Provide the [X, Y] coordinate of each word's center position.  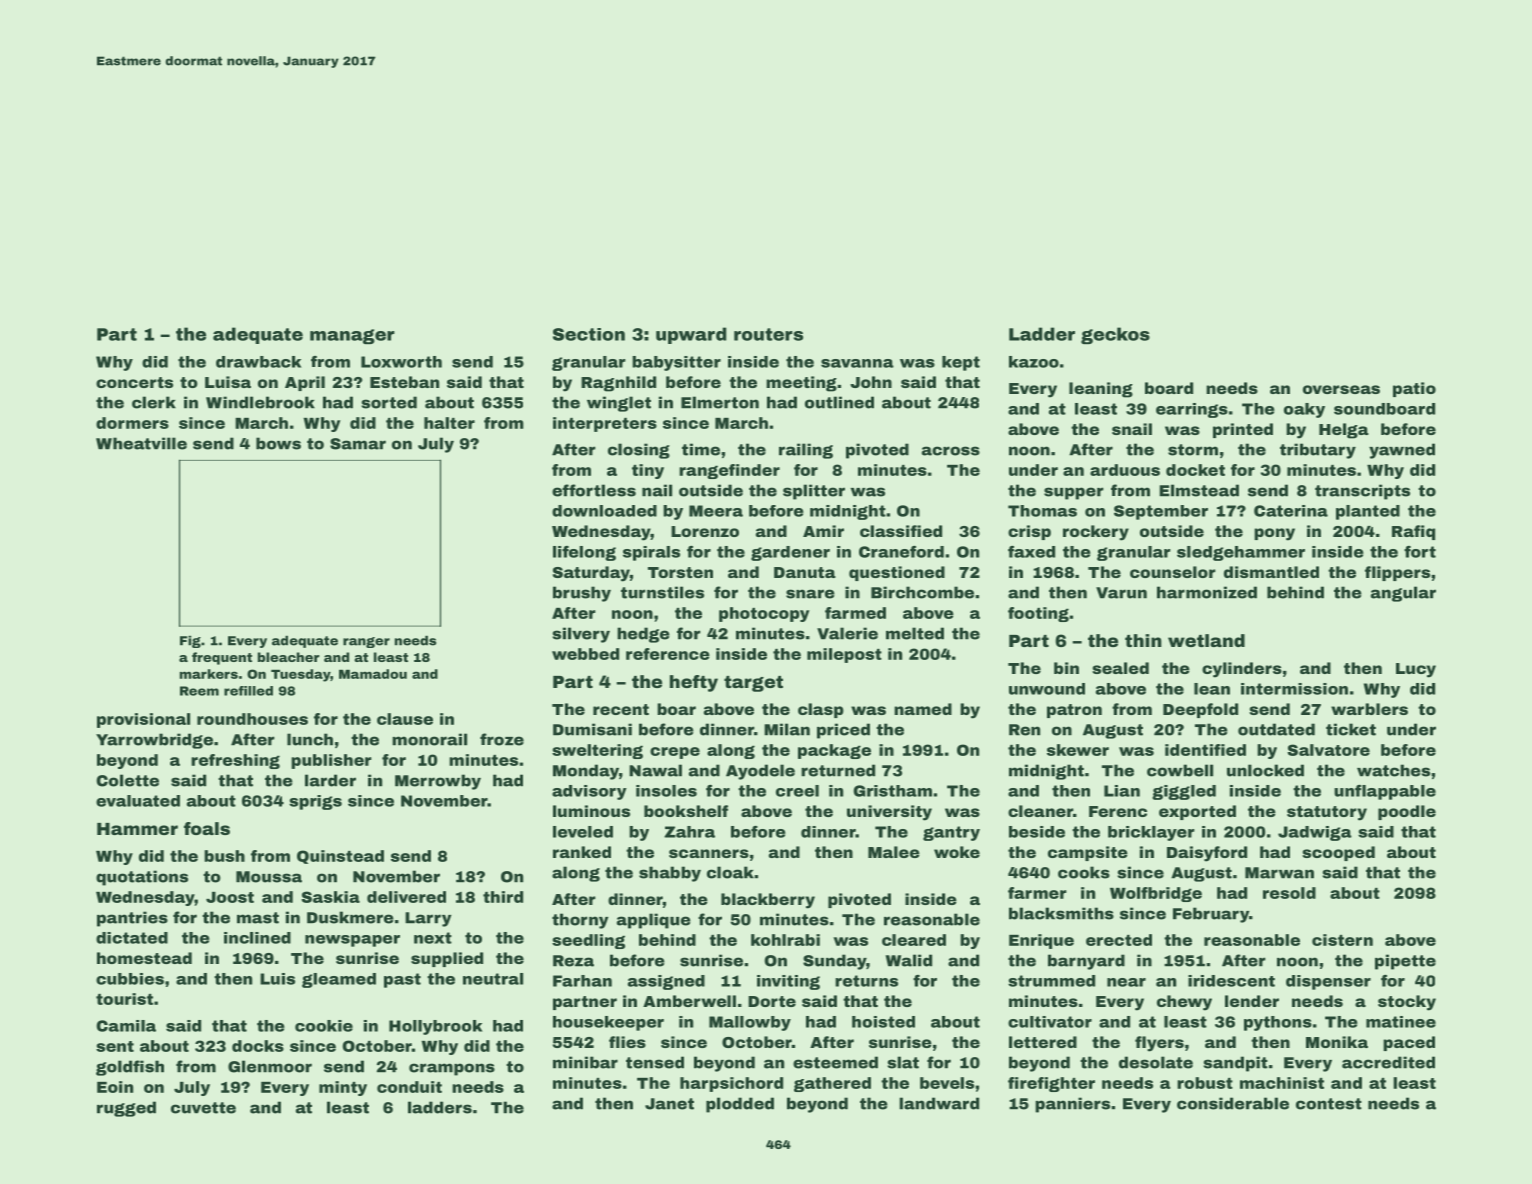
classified [901, 531]
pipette [1405, 962]
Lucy [1416, 670]
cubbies [130, 979]
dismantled [1271, 572]
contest [1329, 1104]
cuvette [203, 1108]
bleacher [289, 657]
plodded [740, 1105]
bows [278, 443]
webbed [585, 654]
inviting [788, 982]
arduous [1125, 470]
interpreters [605, 424]
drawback [258, 362]
